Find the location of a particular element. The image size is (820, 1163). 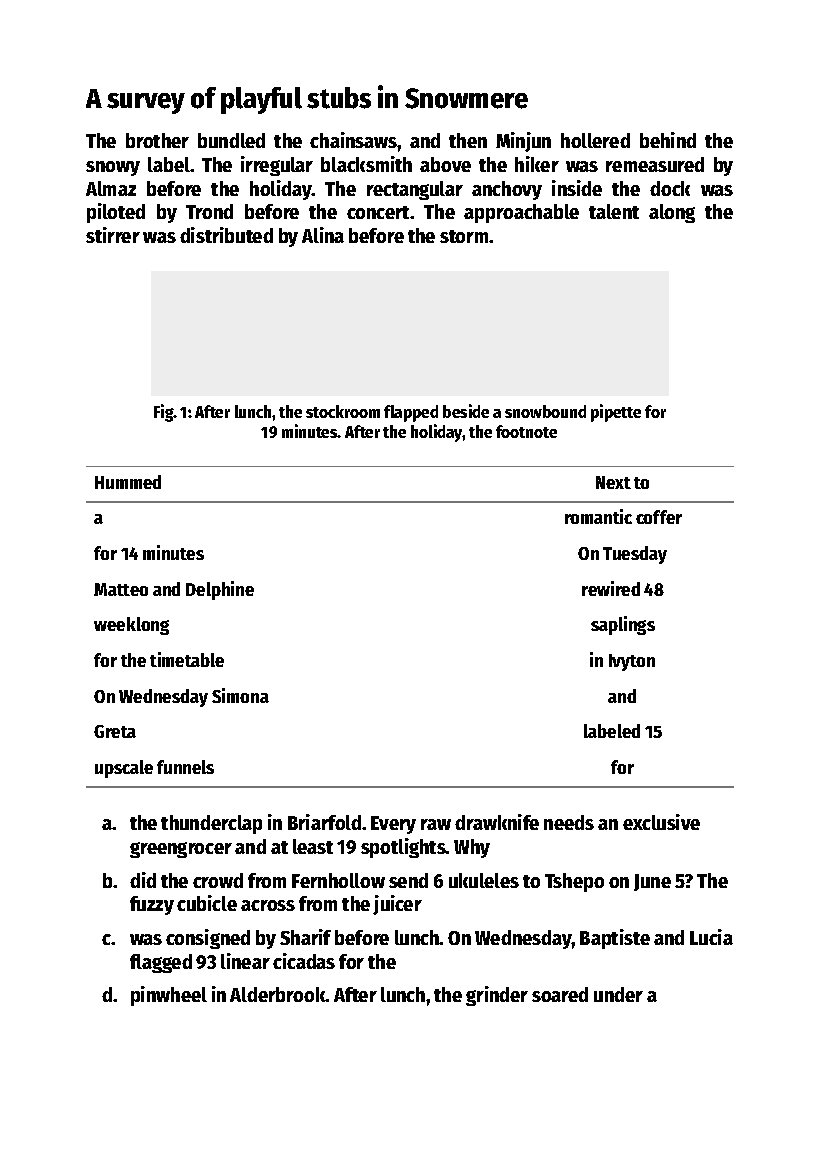

Next is located at coordinates (613, 482).
